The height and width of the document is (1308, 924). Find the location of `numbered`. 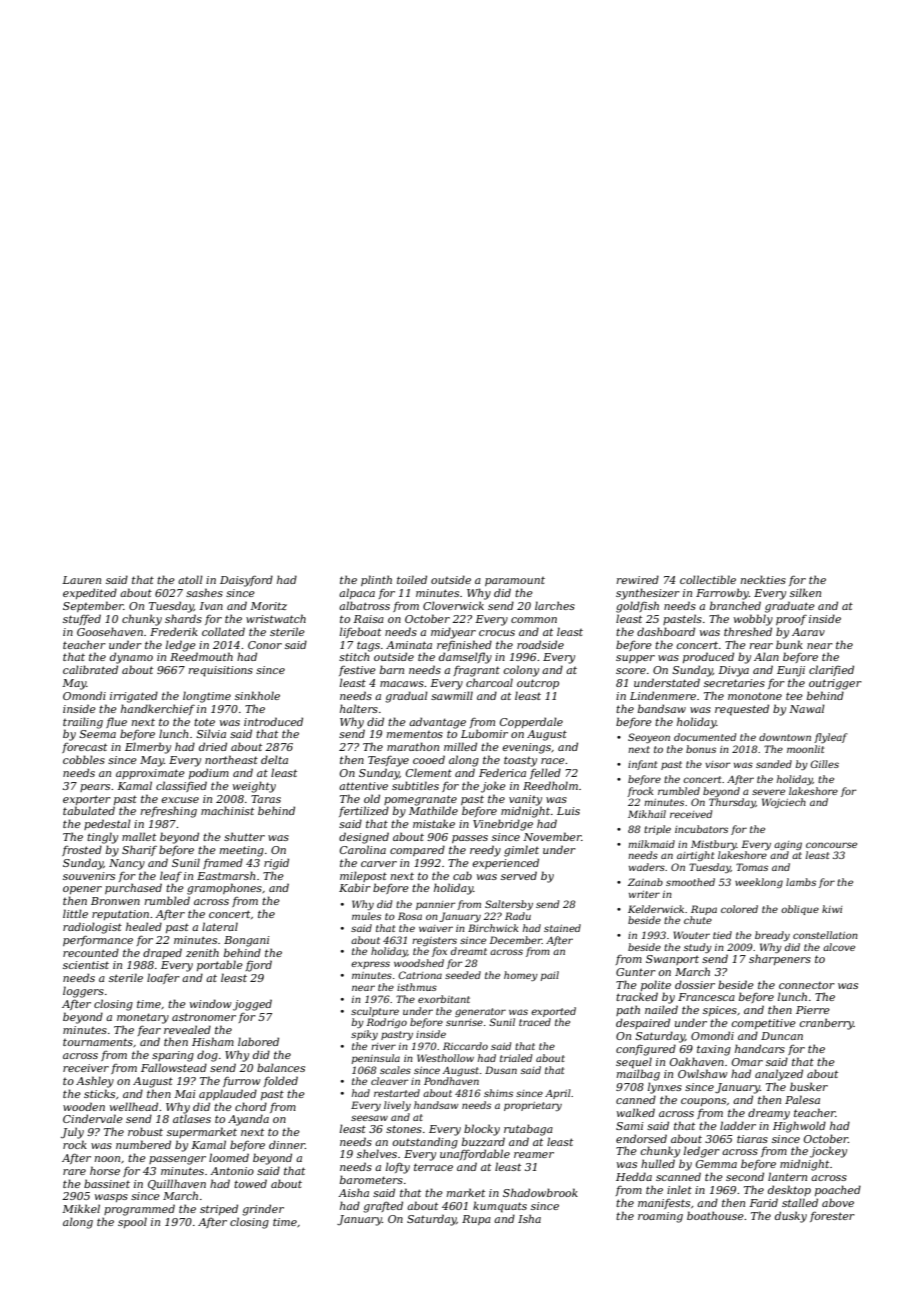

numbered is located at coordinates (143, 1144).
